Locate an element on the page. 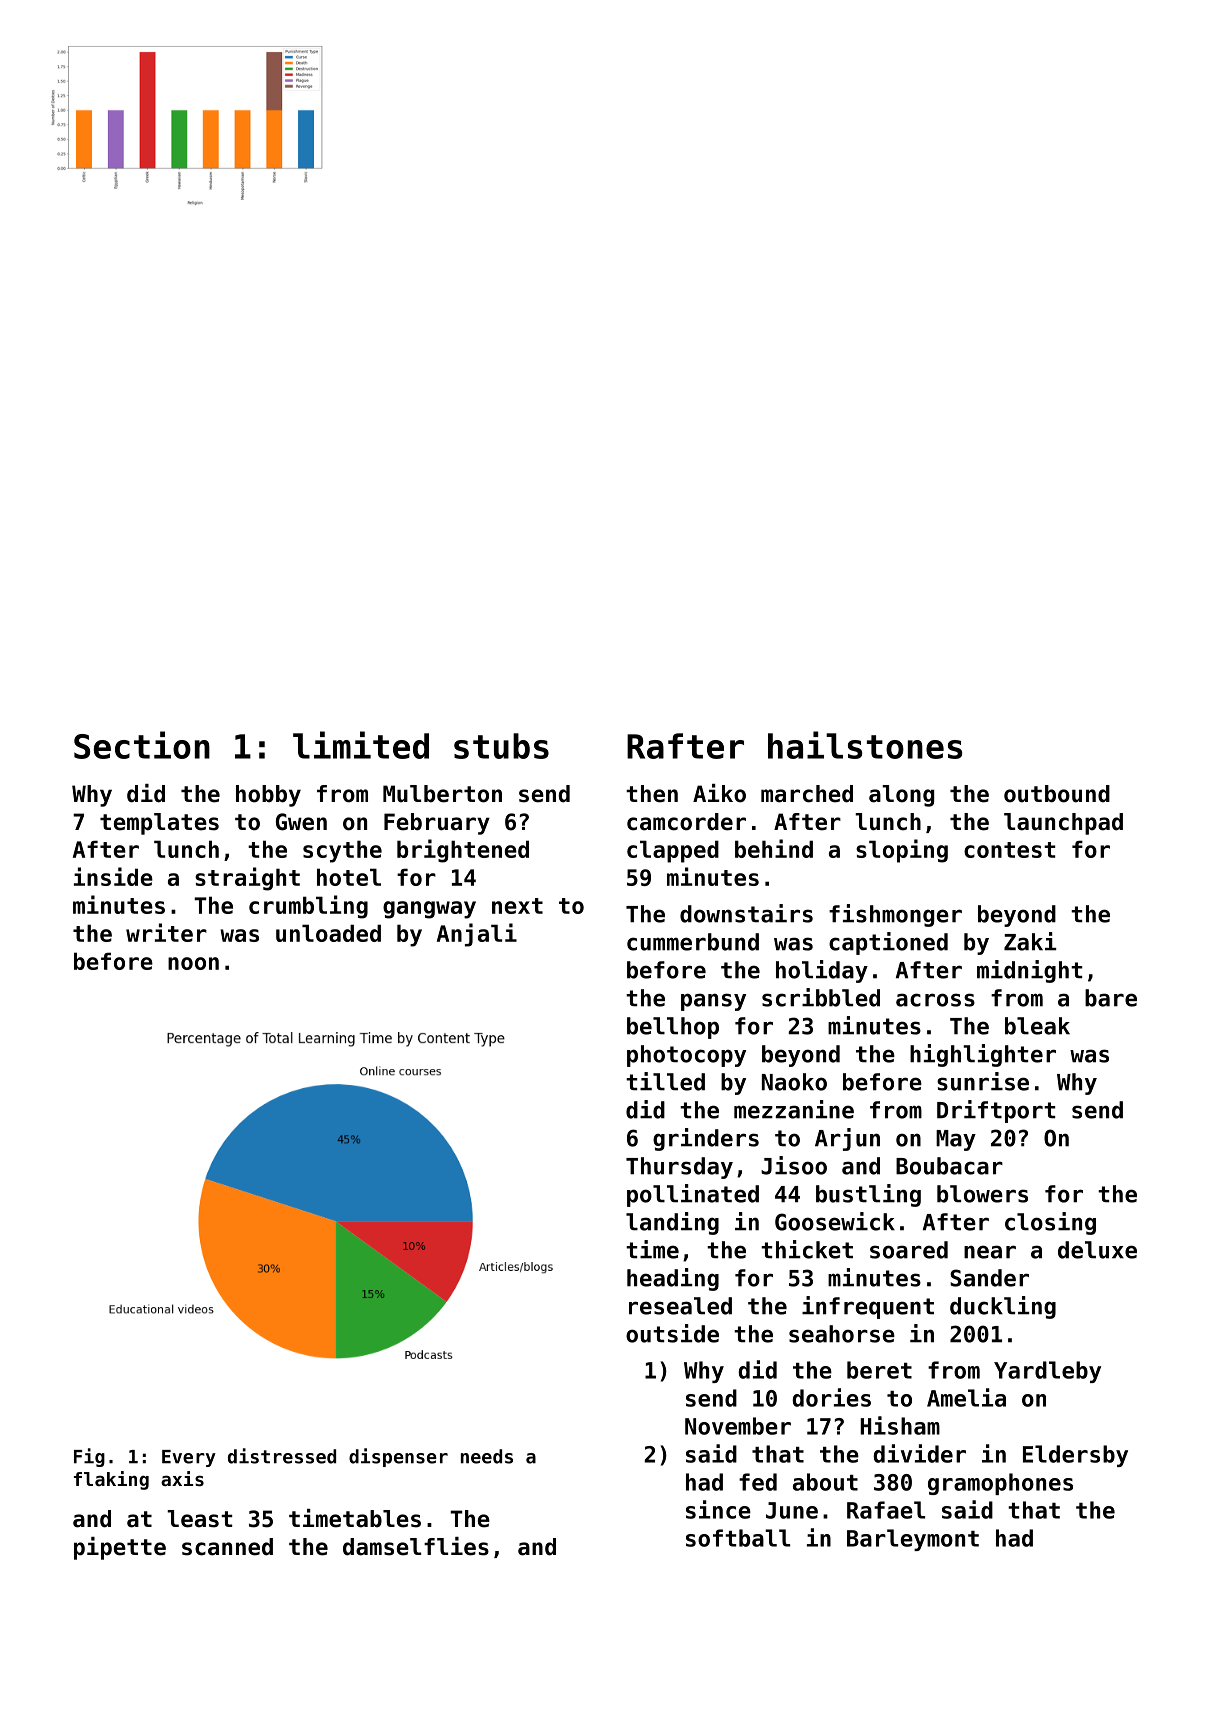 Image resolution: width=1212 pixels, height=1714 pixels. Driftport is located at coordinates (996, 1111).
